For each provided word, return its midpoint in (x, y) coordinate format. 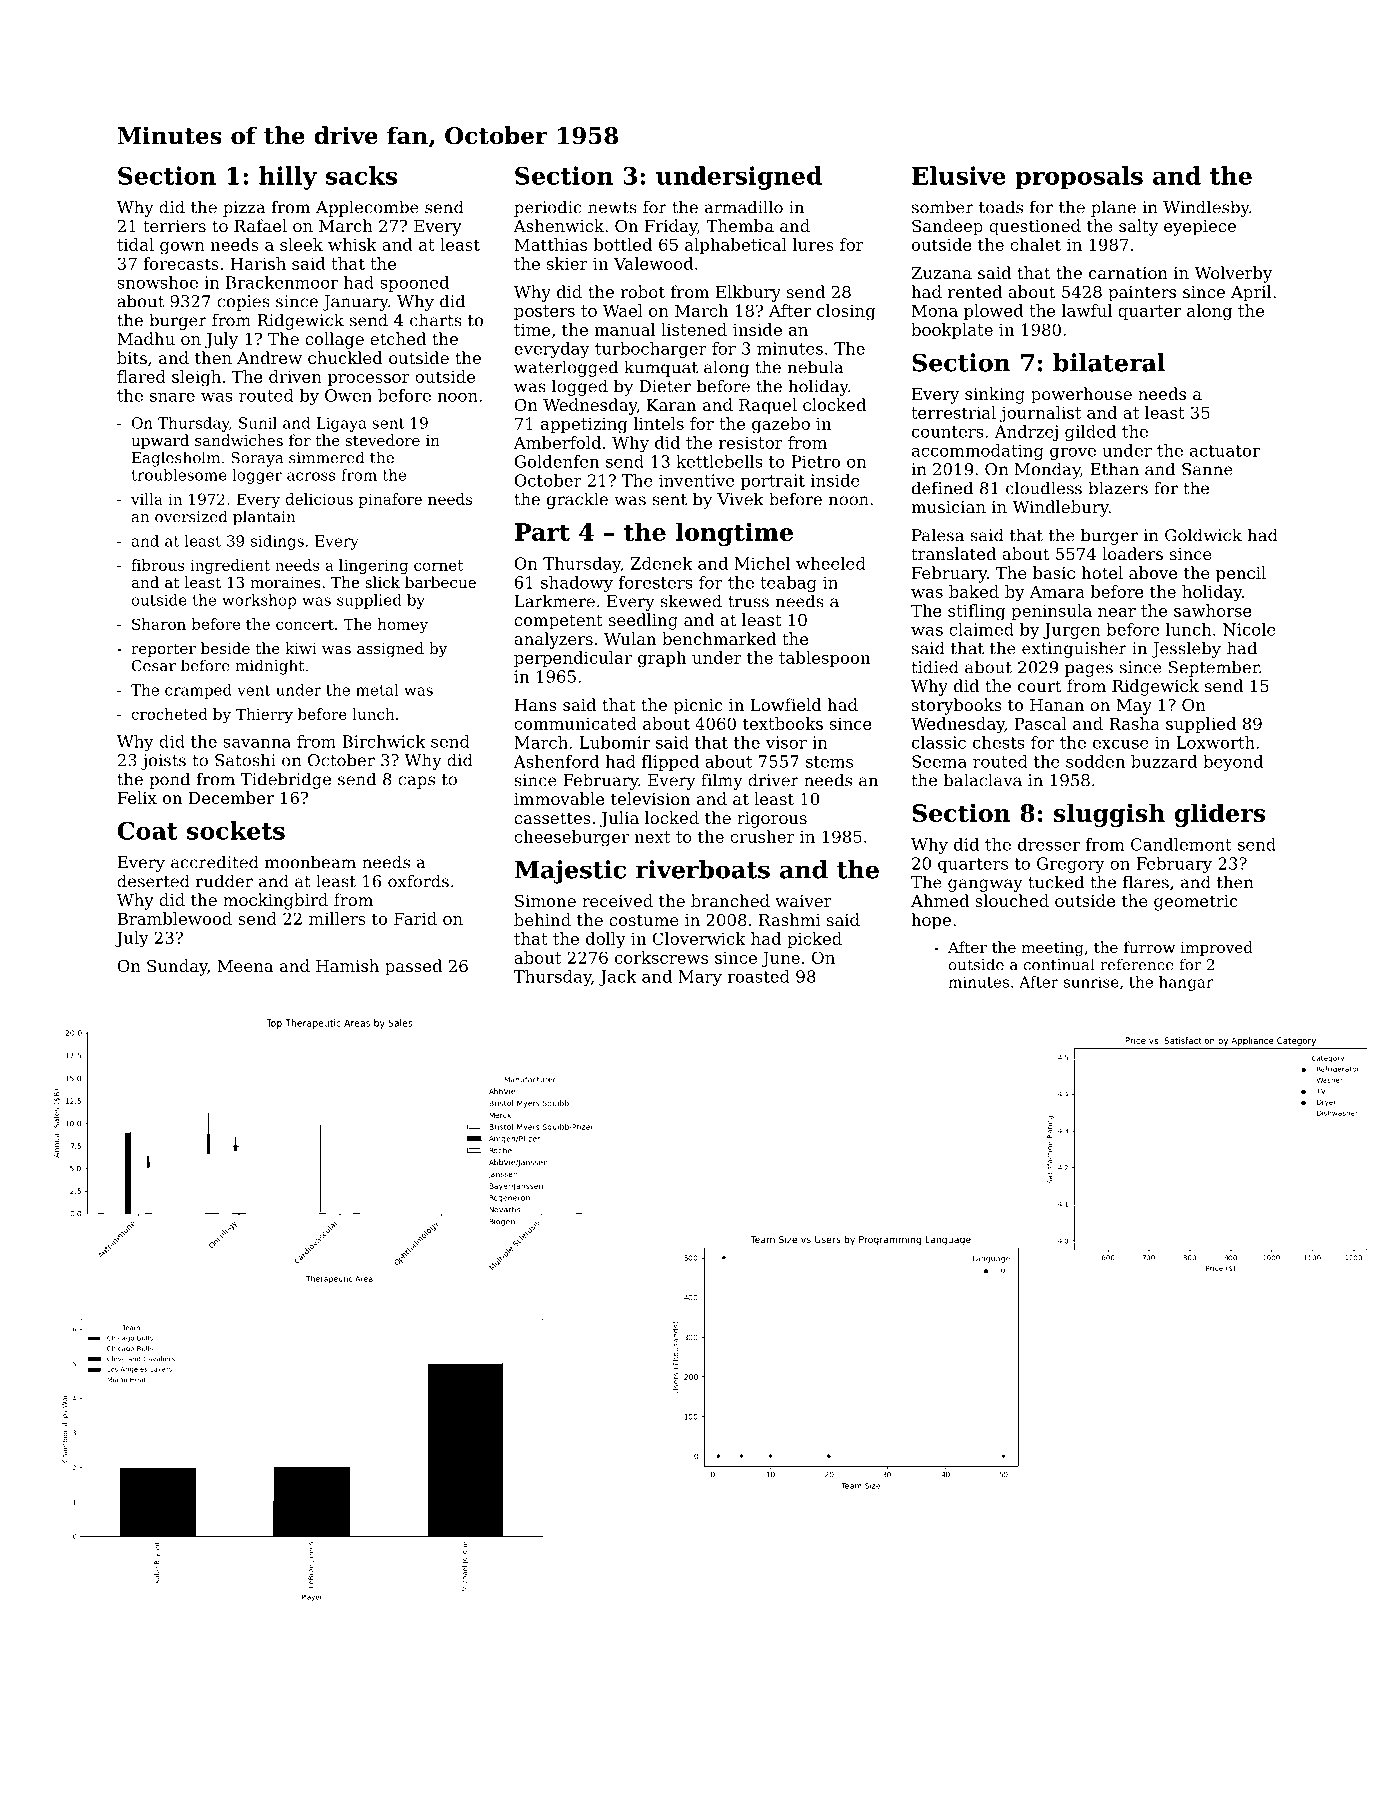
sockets (236, 830)
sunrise (1091, 982)
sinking (995, 395)
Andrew (269, 357)
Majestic (570, 872)
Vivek (740, 499)
